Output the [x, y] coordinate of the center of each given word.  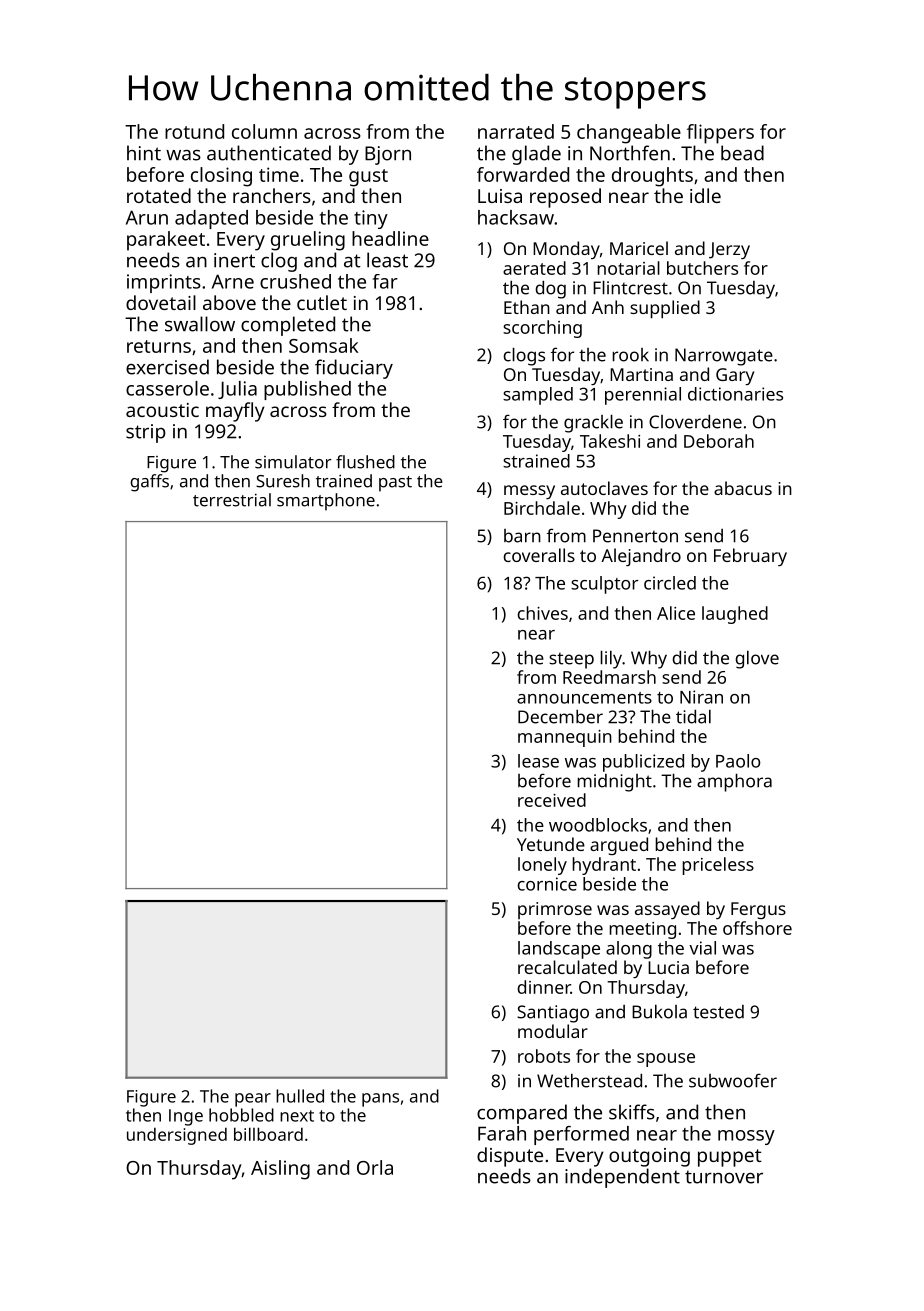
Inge [186, 1117]
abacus [743, 488]
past [395, 484]
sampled [538, 396]
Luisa [500, 196]
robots [544, 1056]
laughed [735, 615]
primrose [555, 910]
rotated [159, 195]
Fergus [758, 910]
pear [253, 1100]
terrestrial [232, 500]
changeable [629, 134]
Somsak [323, 345]
